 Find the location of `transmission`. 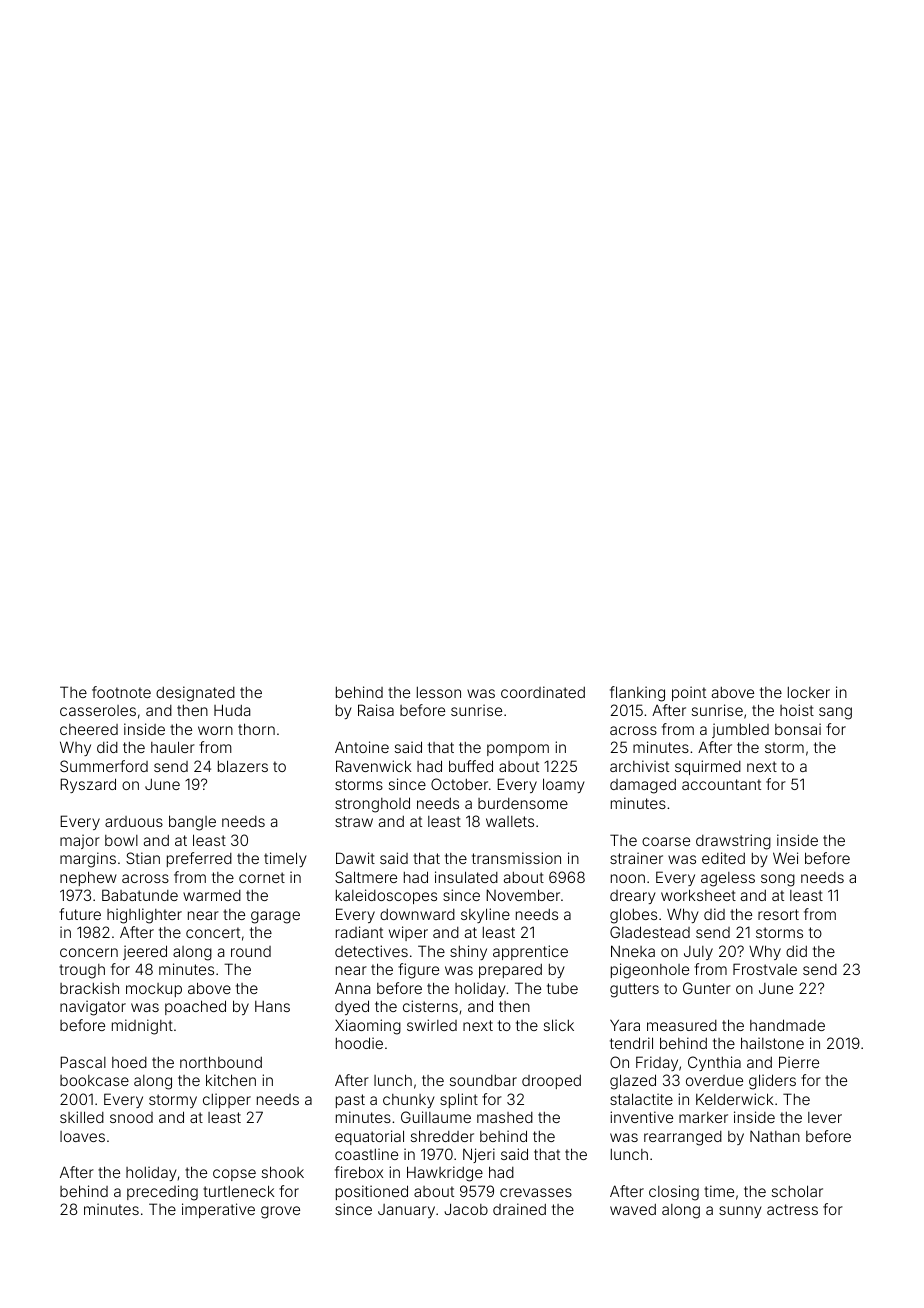

transmission is located at coordinates (516, 858).
